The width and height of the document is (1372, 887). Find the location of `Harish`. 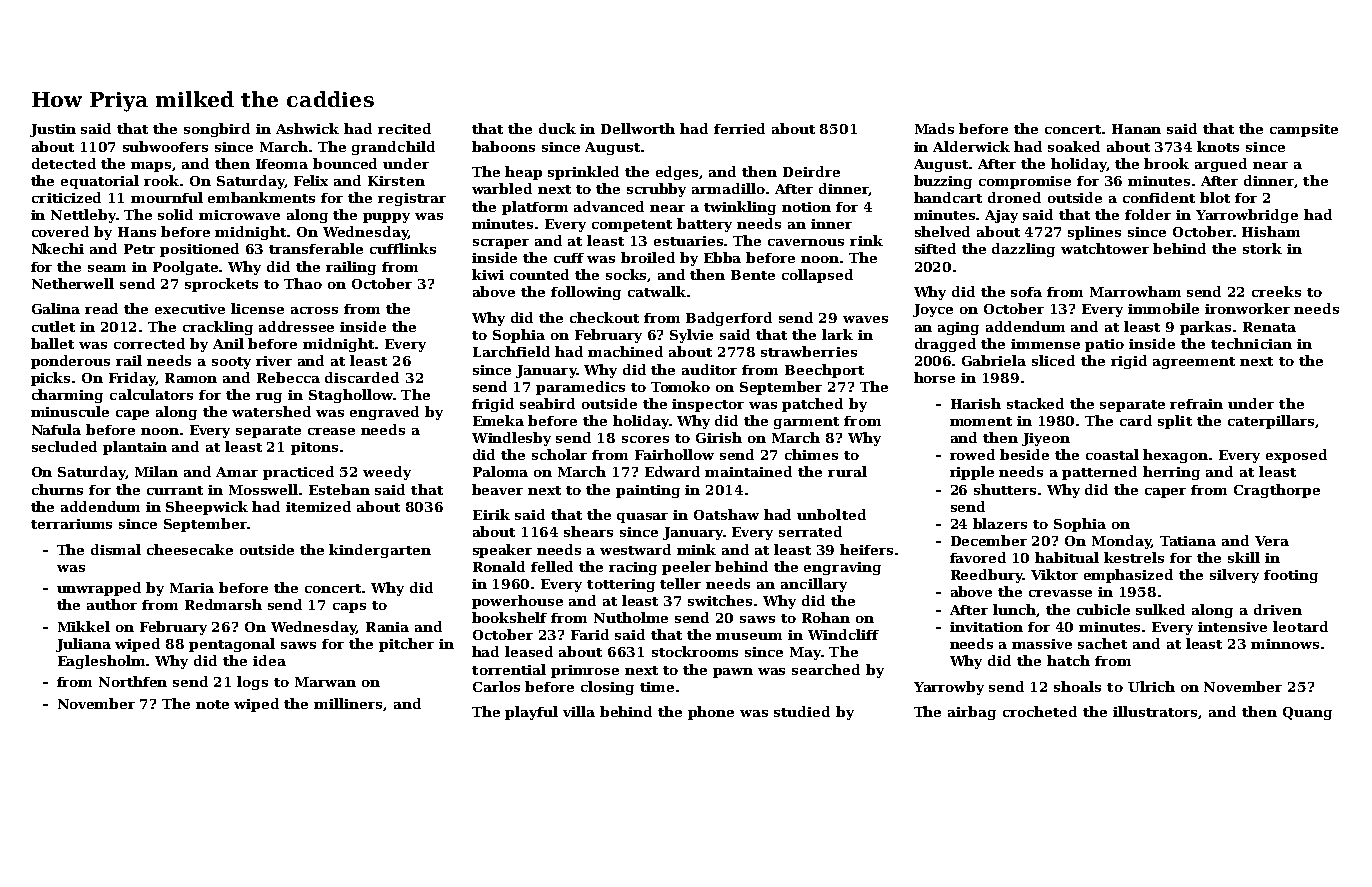

Harish is located at coordinates (976, 403).
